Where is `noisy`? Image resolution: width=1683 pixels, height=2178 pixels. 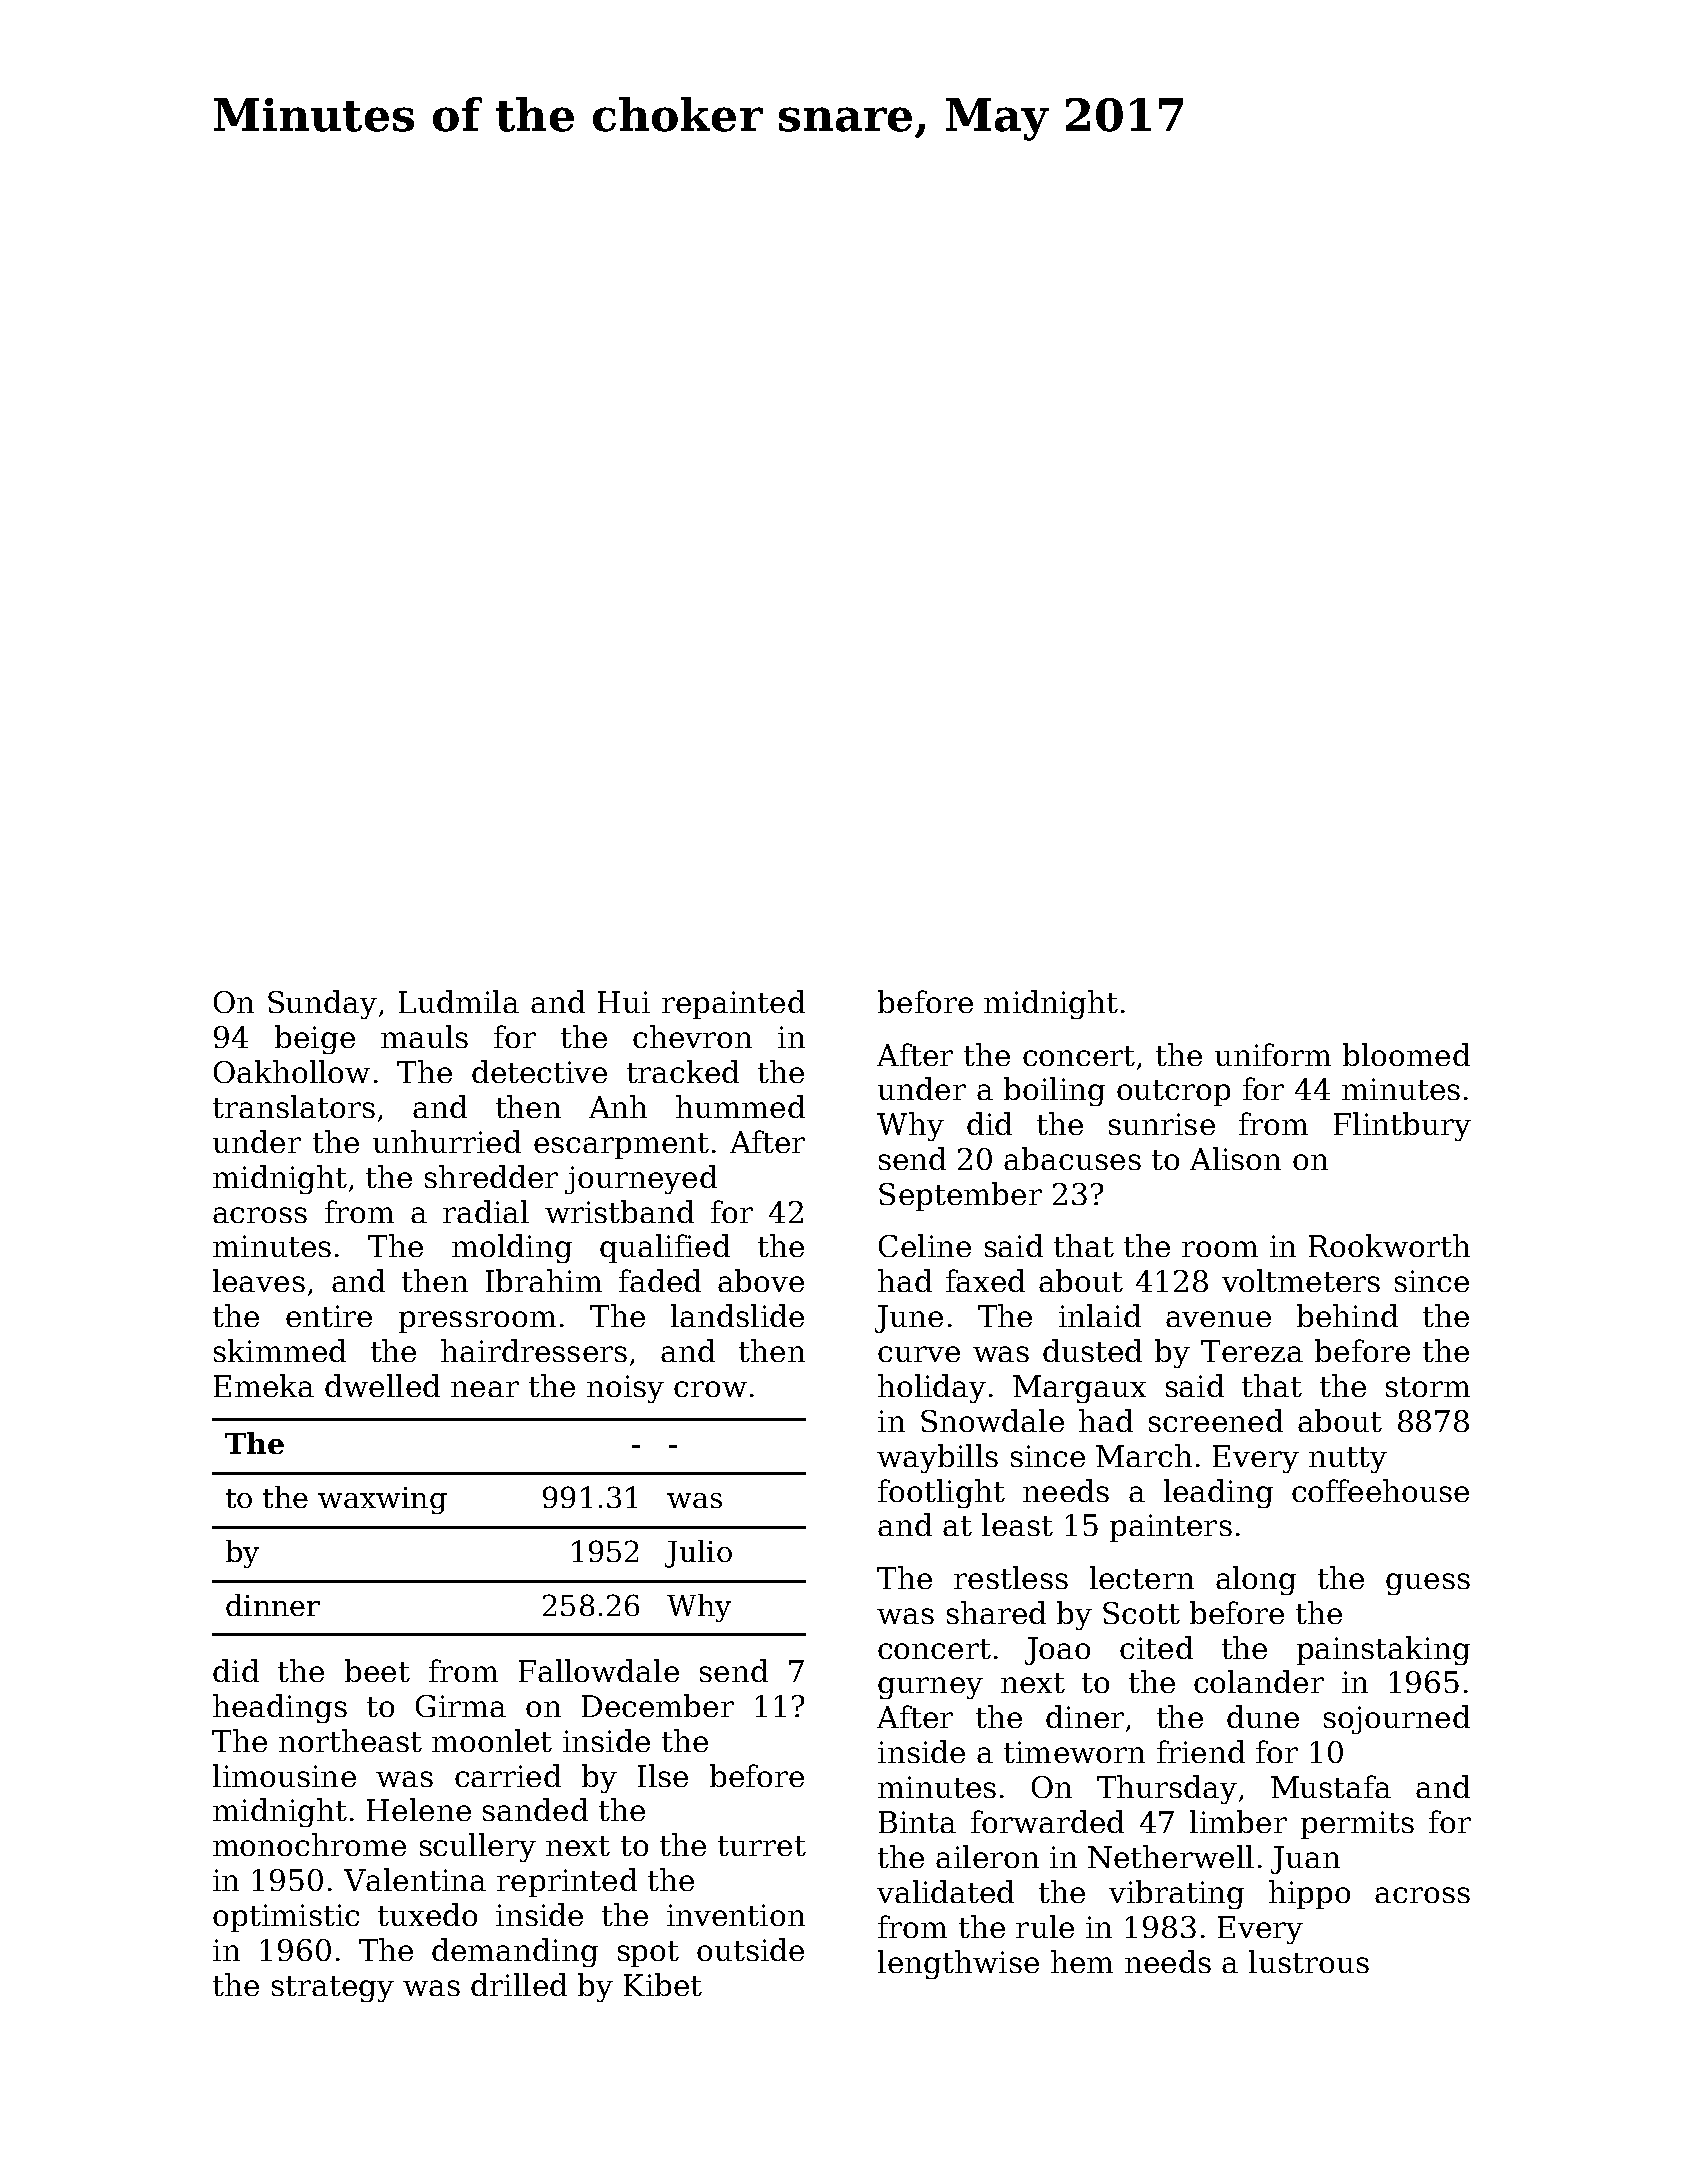
noisy is located at coordinates (625, 1389).
